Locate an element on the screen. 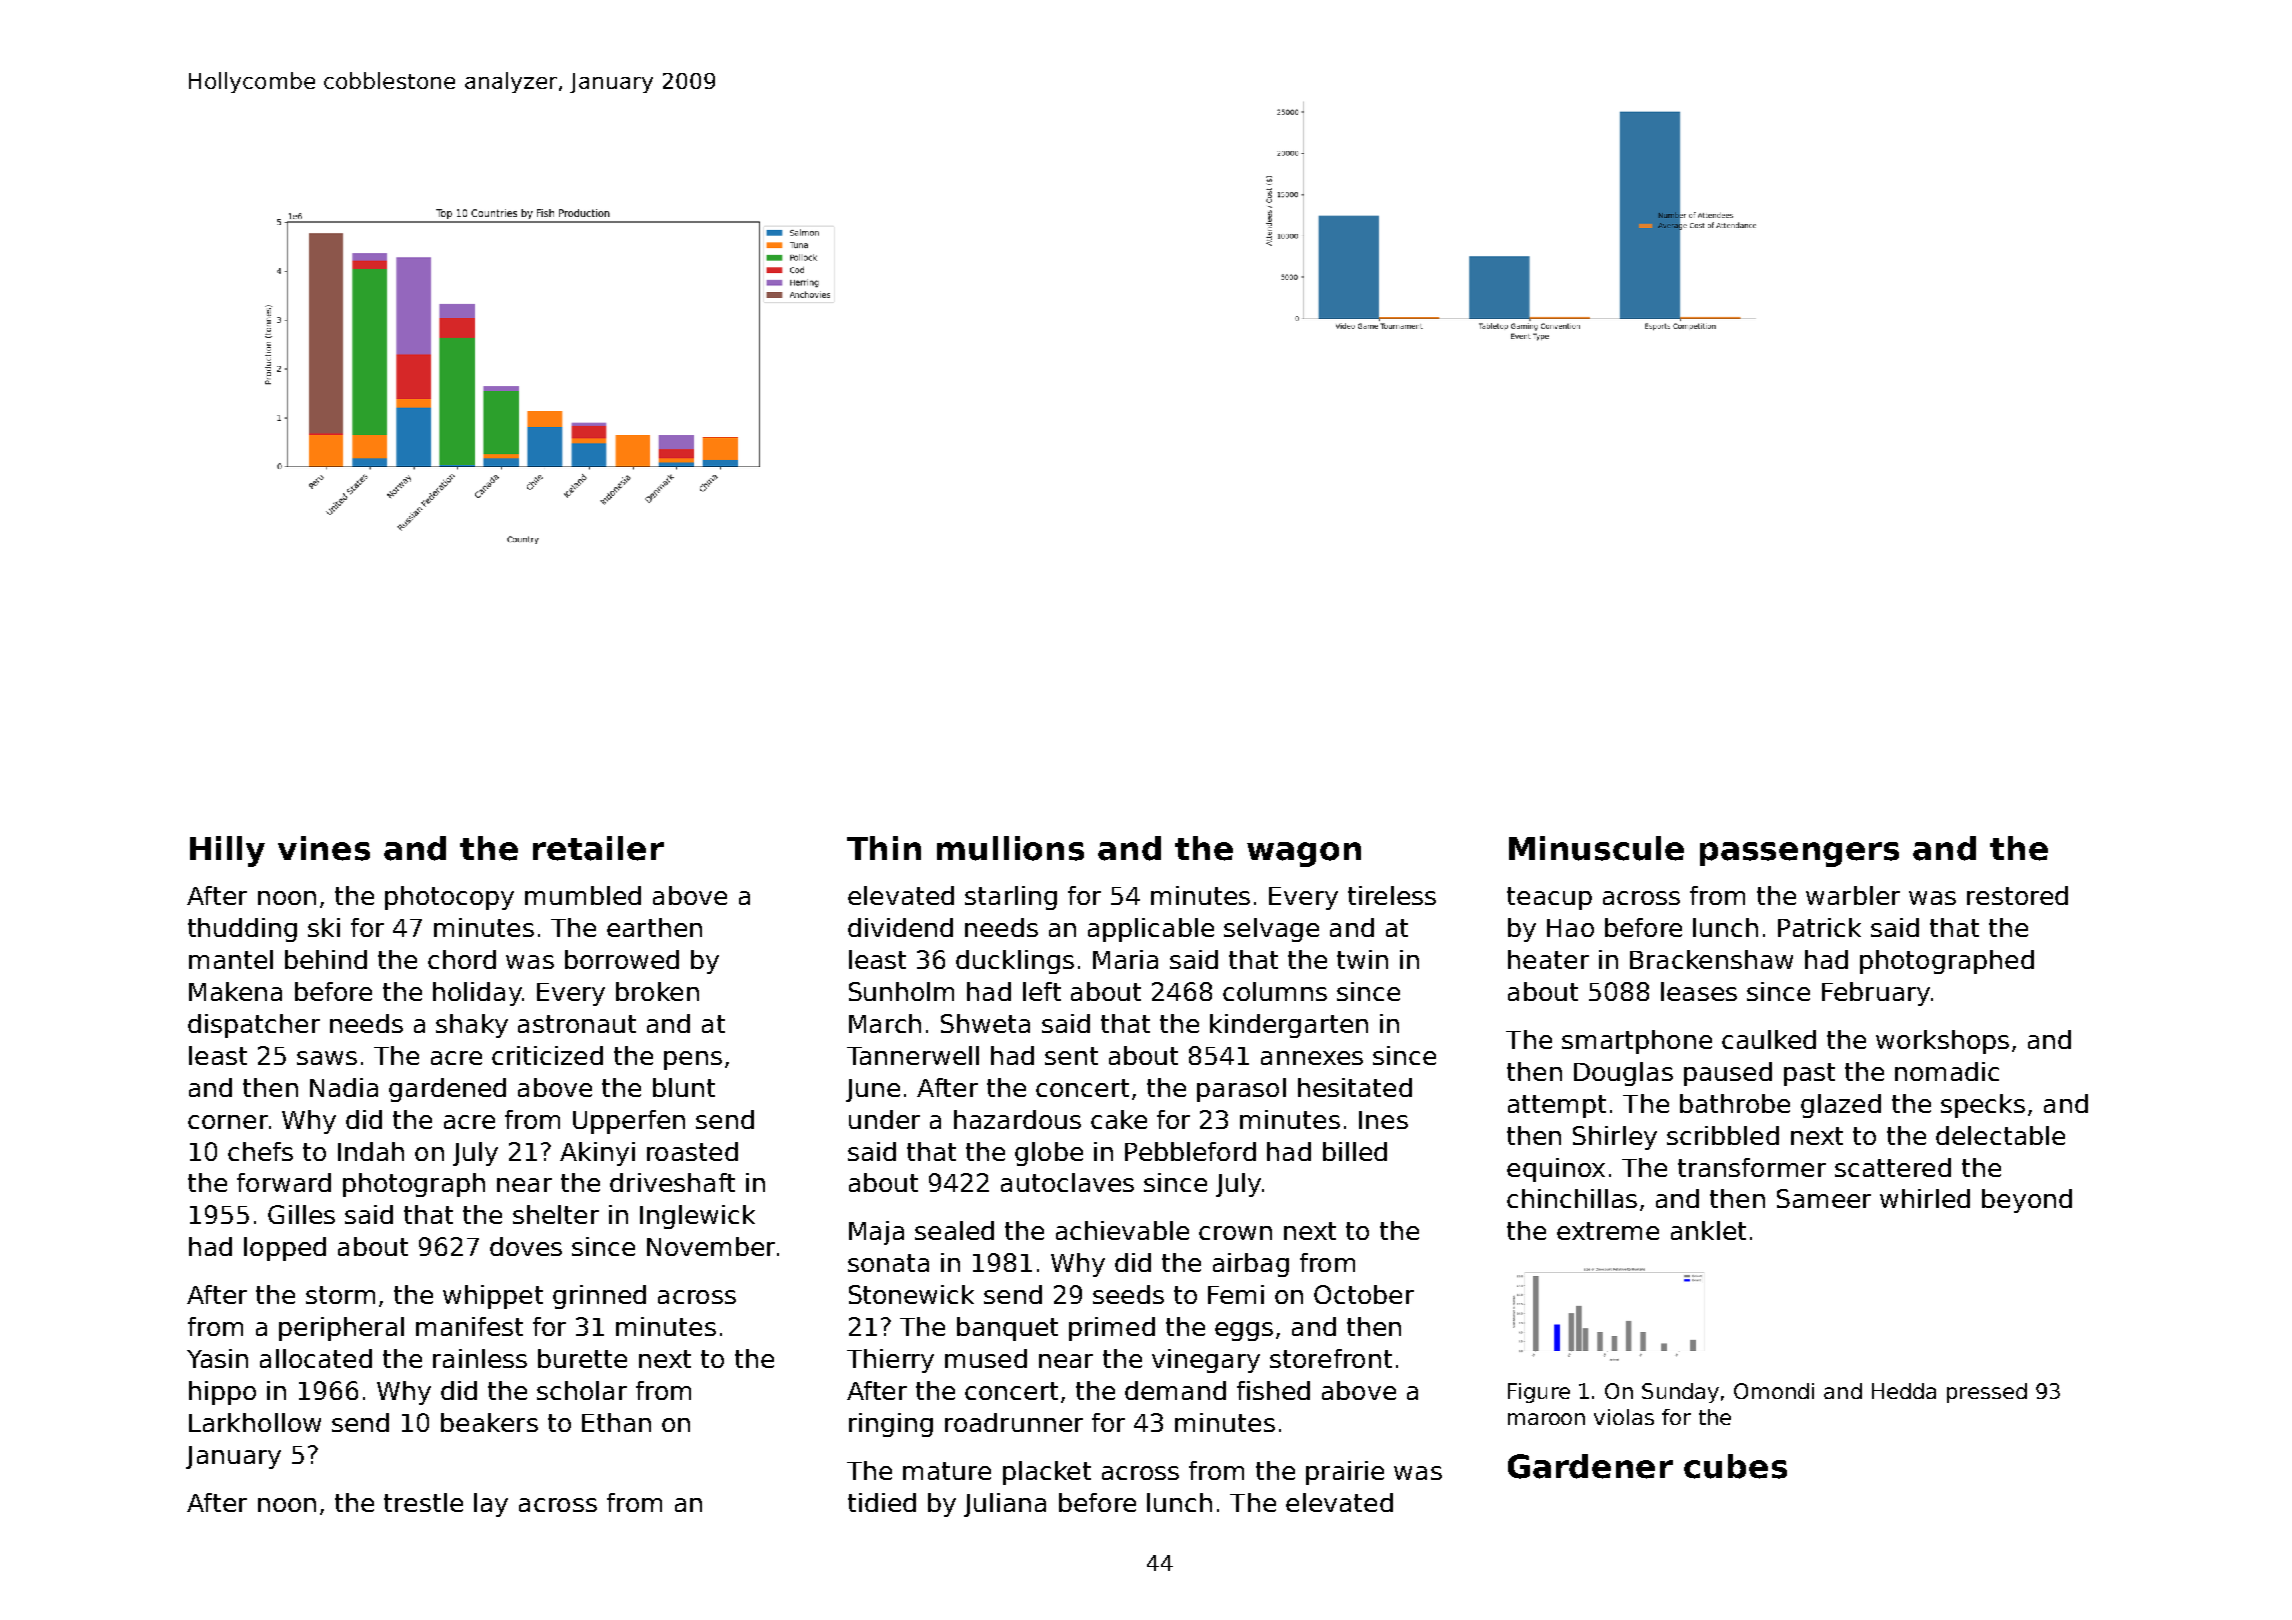 This screenshot has width=2292, height=1620. Tannerwell is located at coordinates (913, 1055).
